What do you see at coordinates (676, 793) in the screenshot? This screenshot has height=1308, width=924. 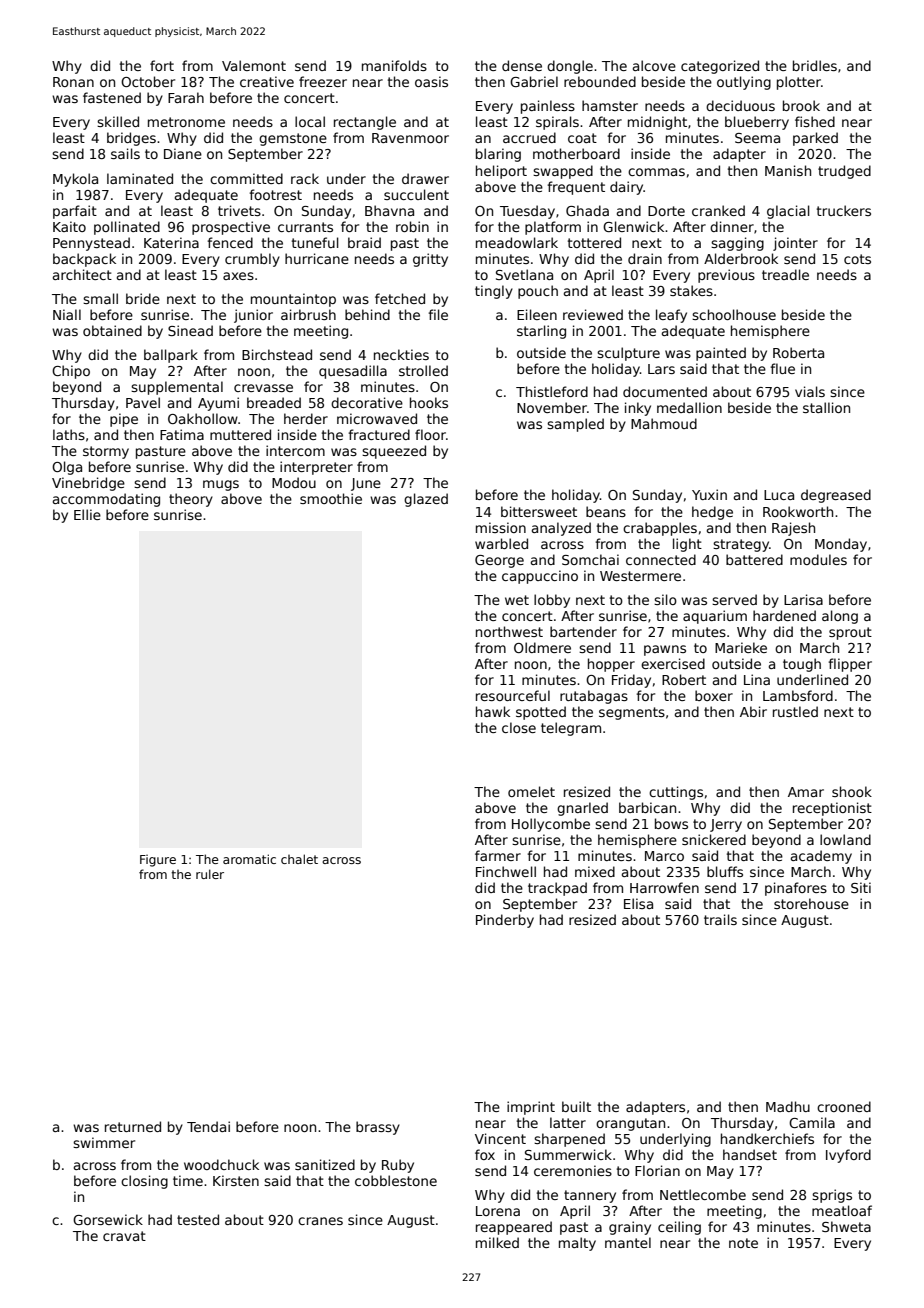 I see `cuttings` at bounding box center [676, 793].
